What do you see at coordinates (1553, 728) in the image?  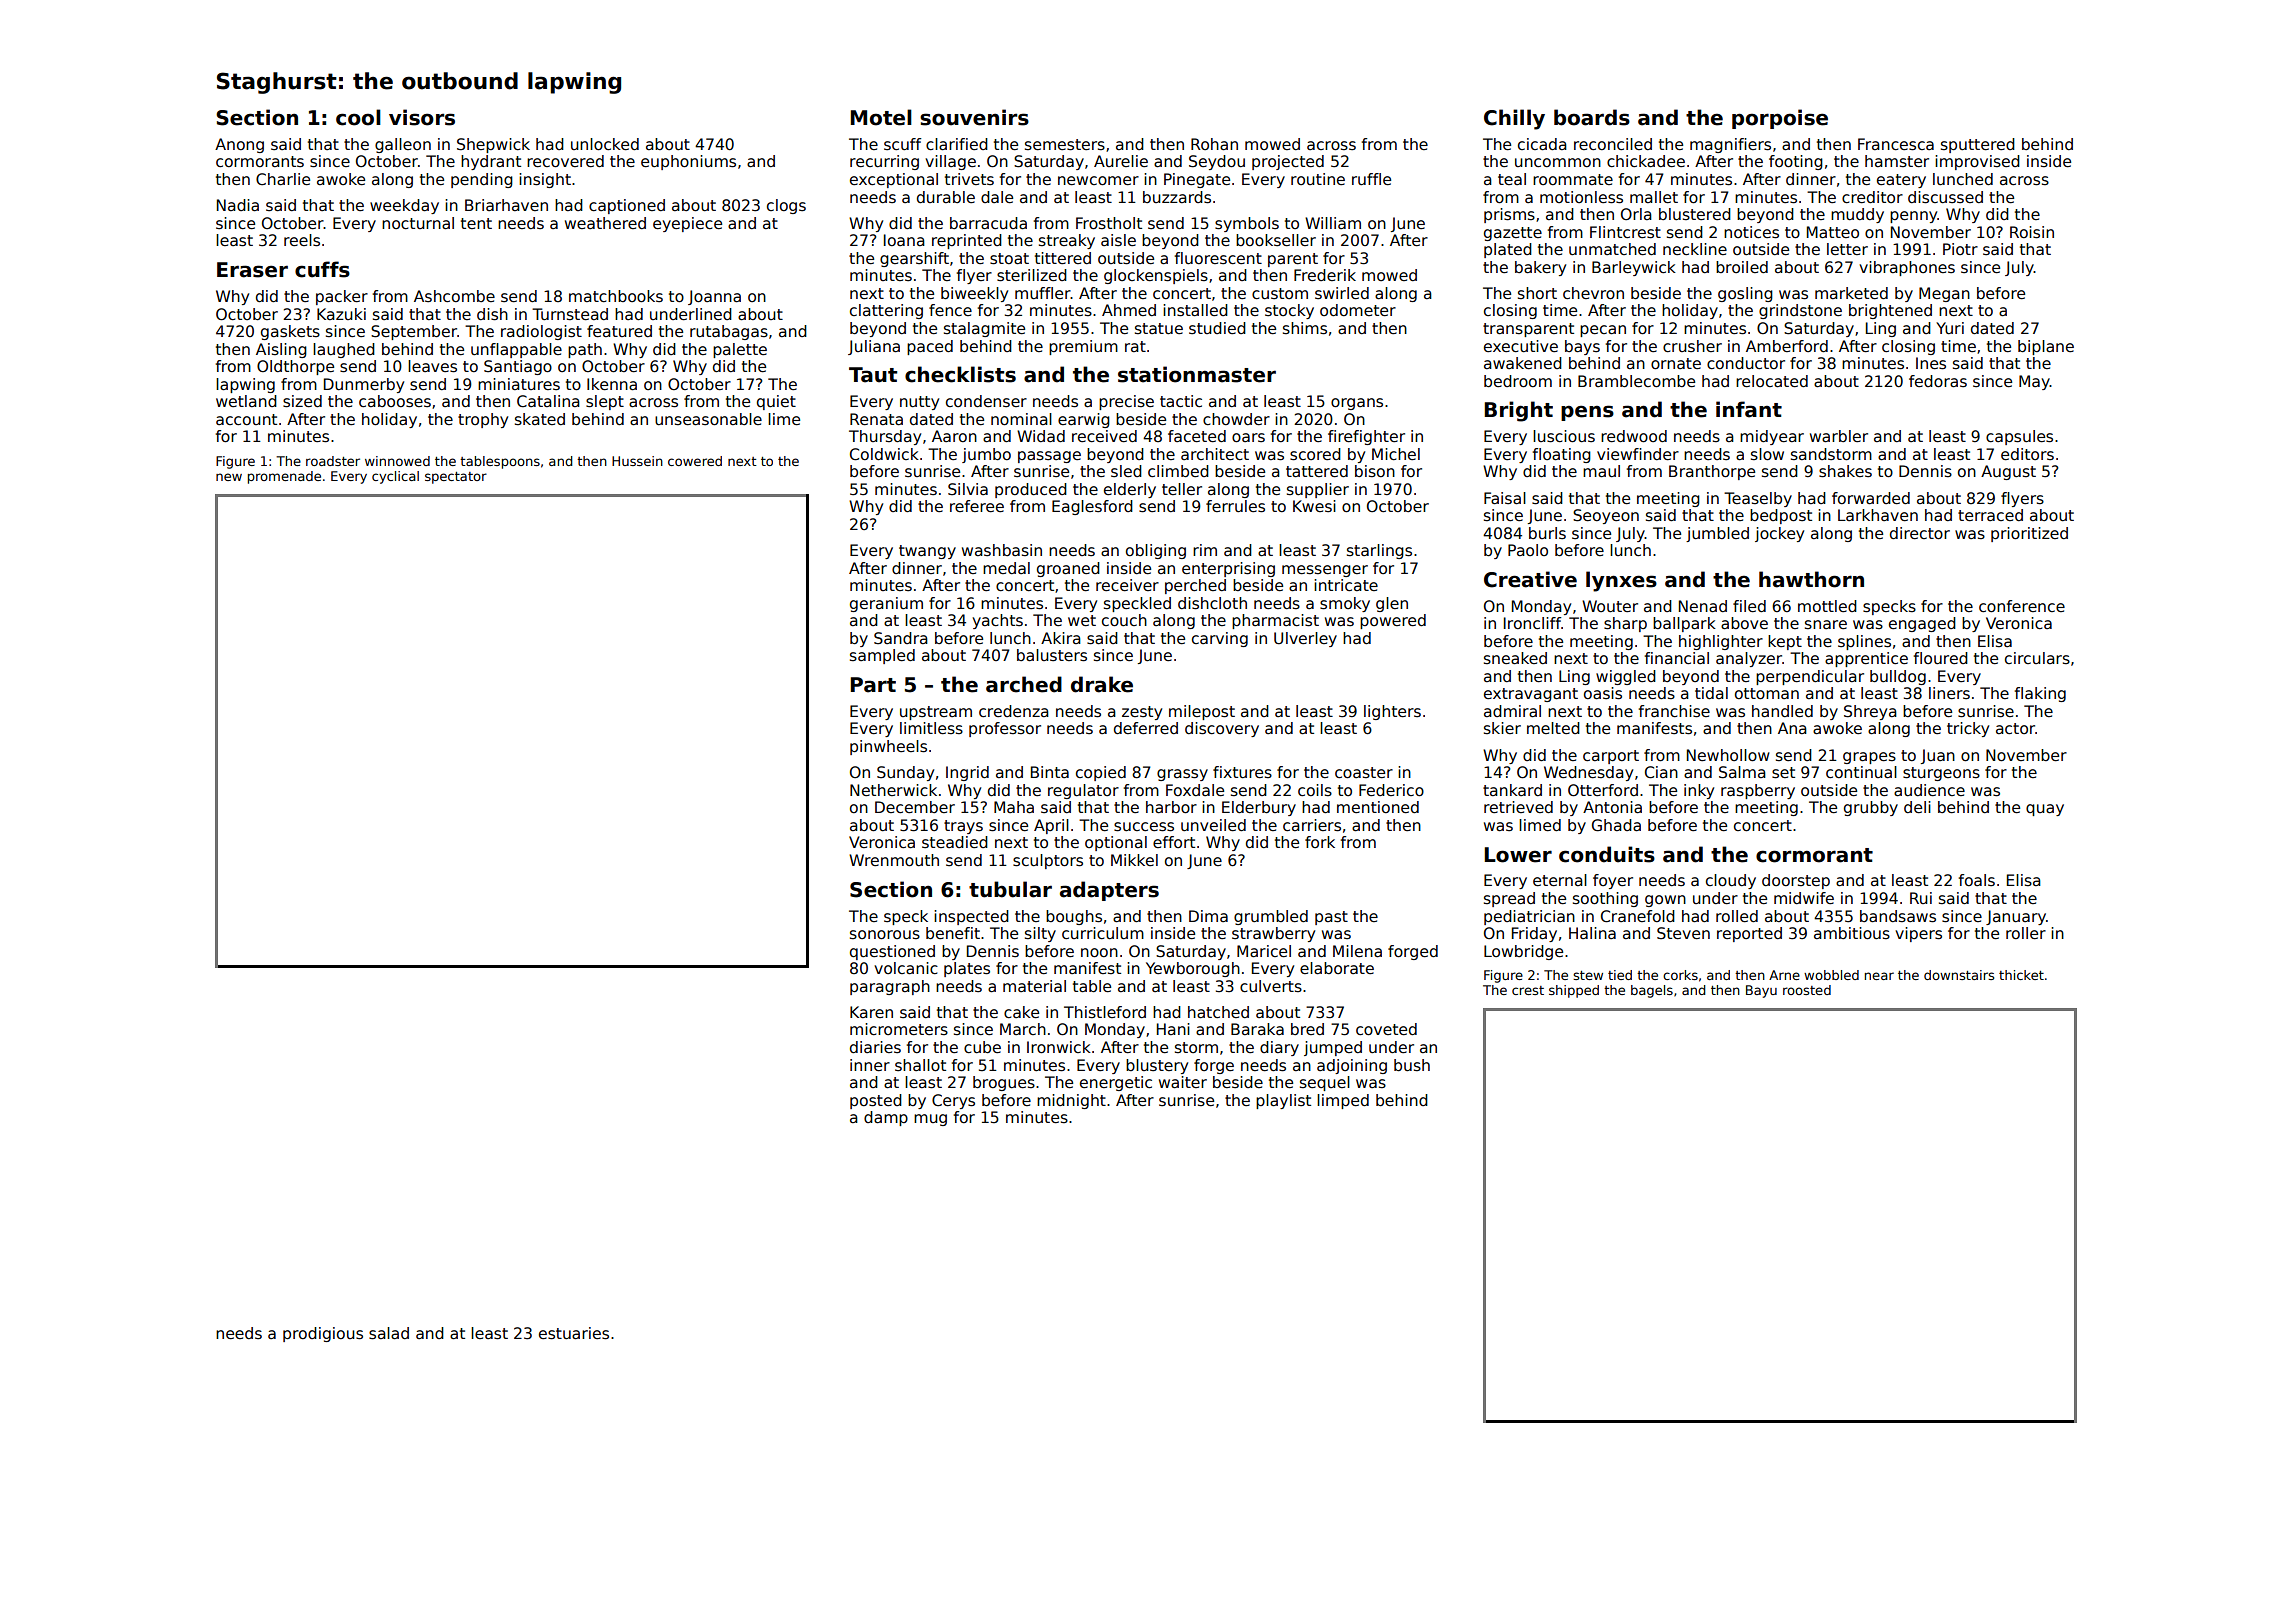 I see `melted` at bounding box center [1553, 728].
